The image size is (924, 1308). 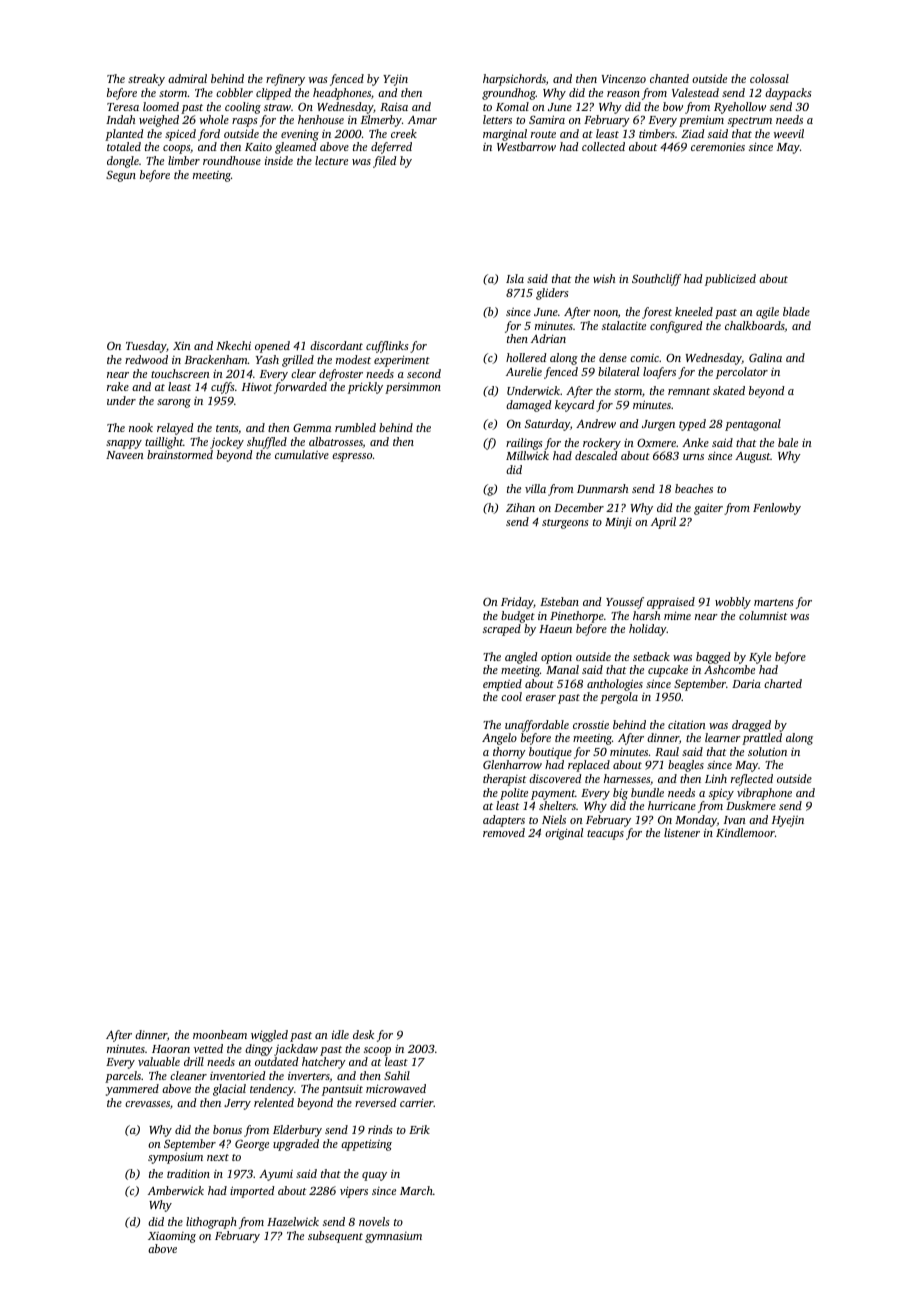 I want to click on keycard, so click(x=574, y=406).
